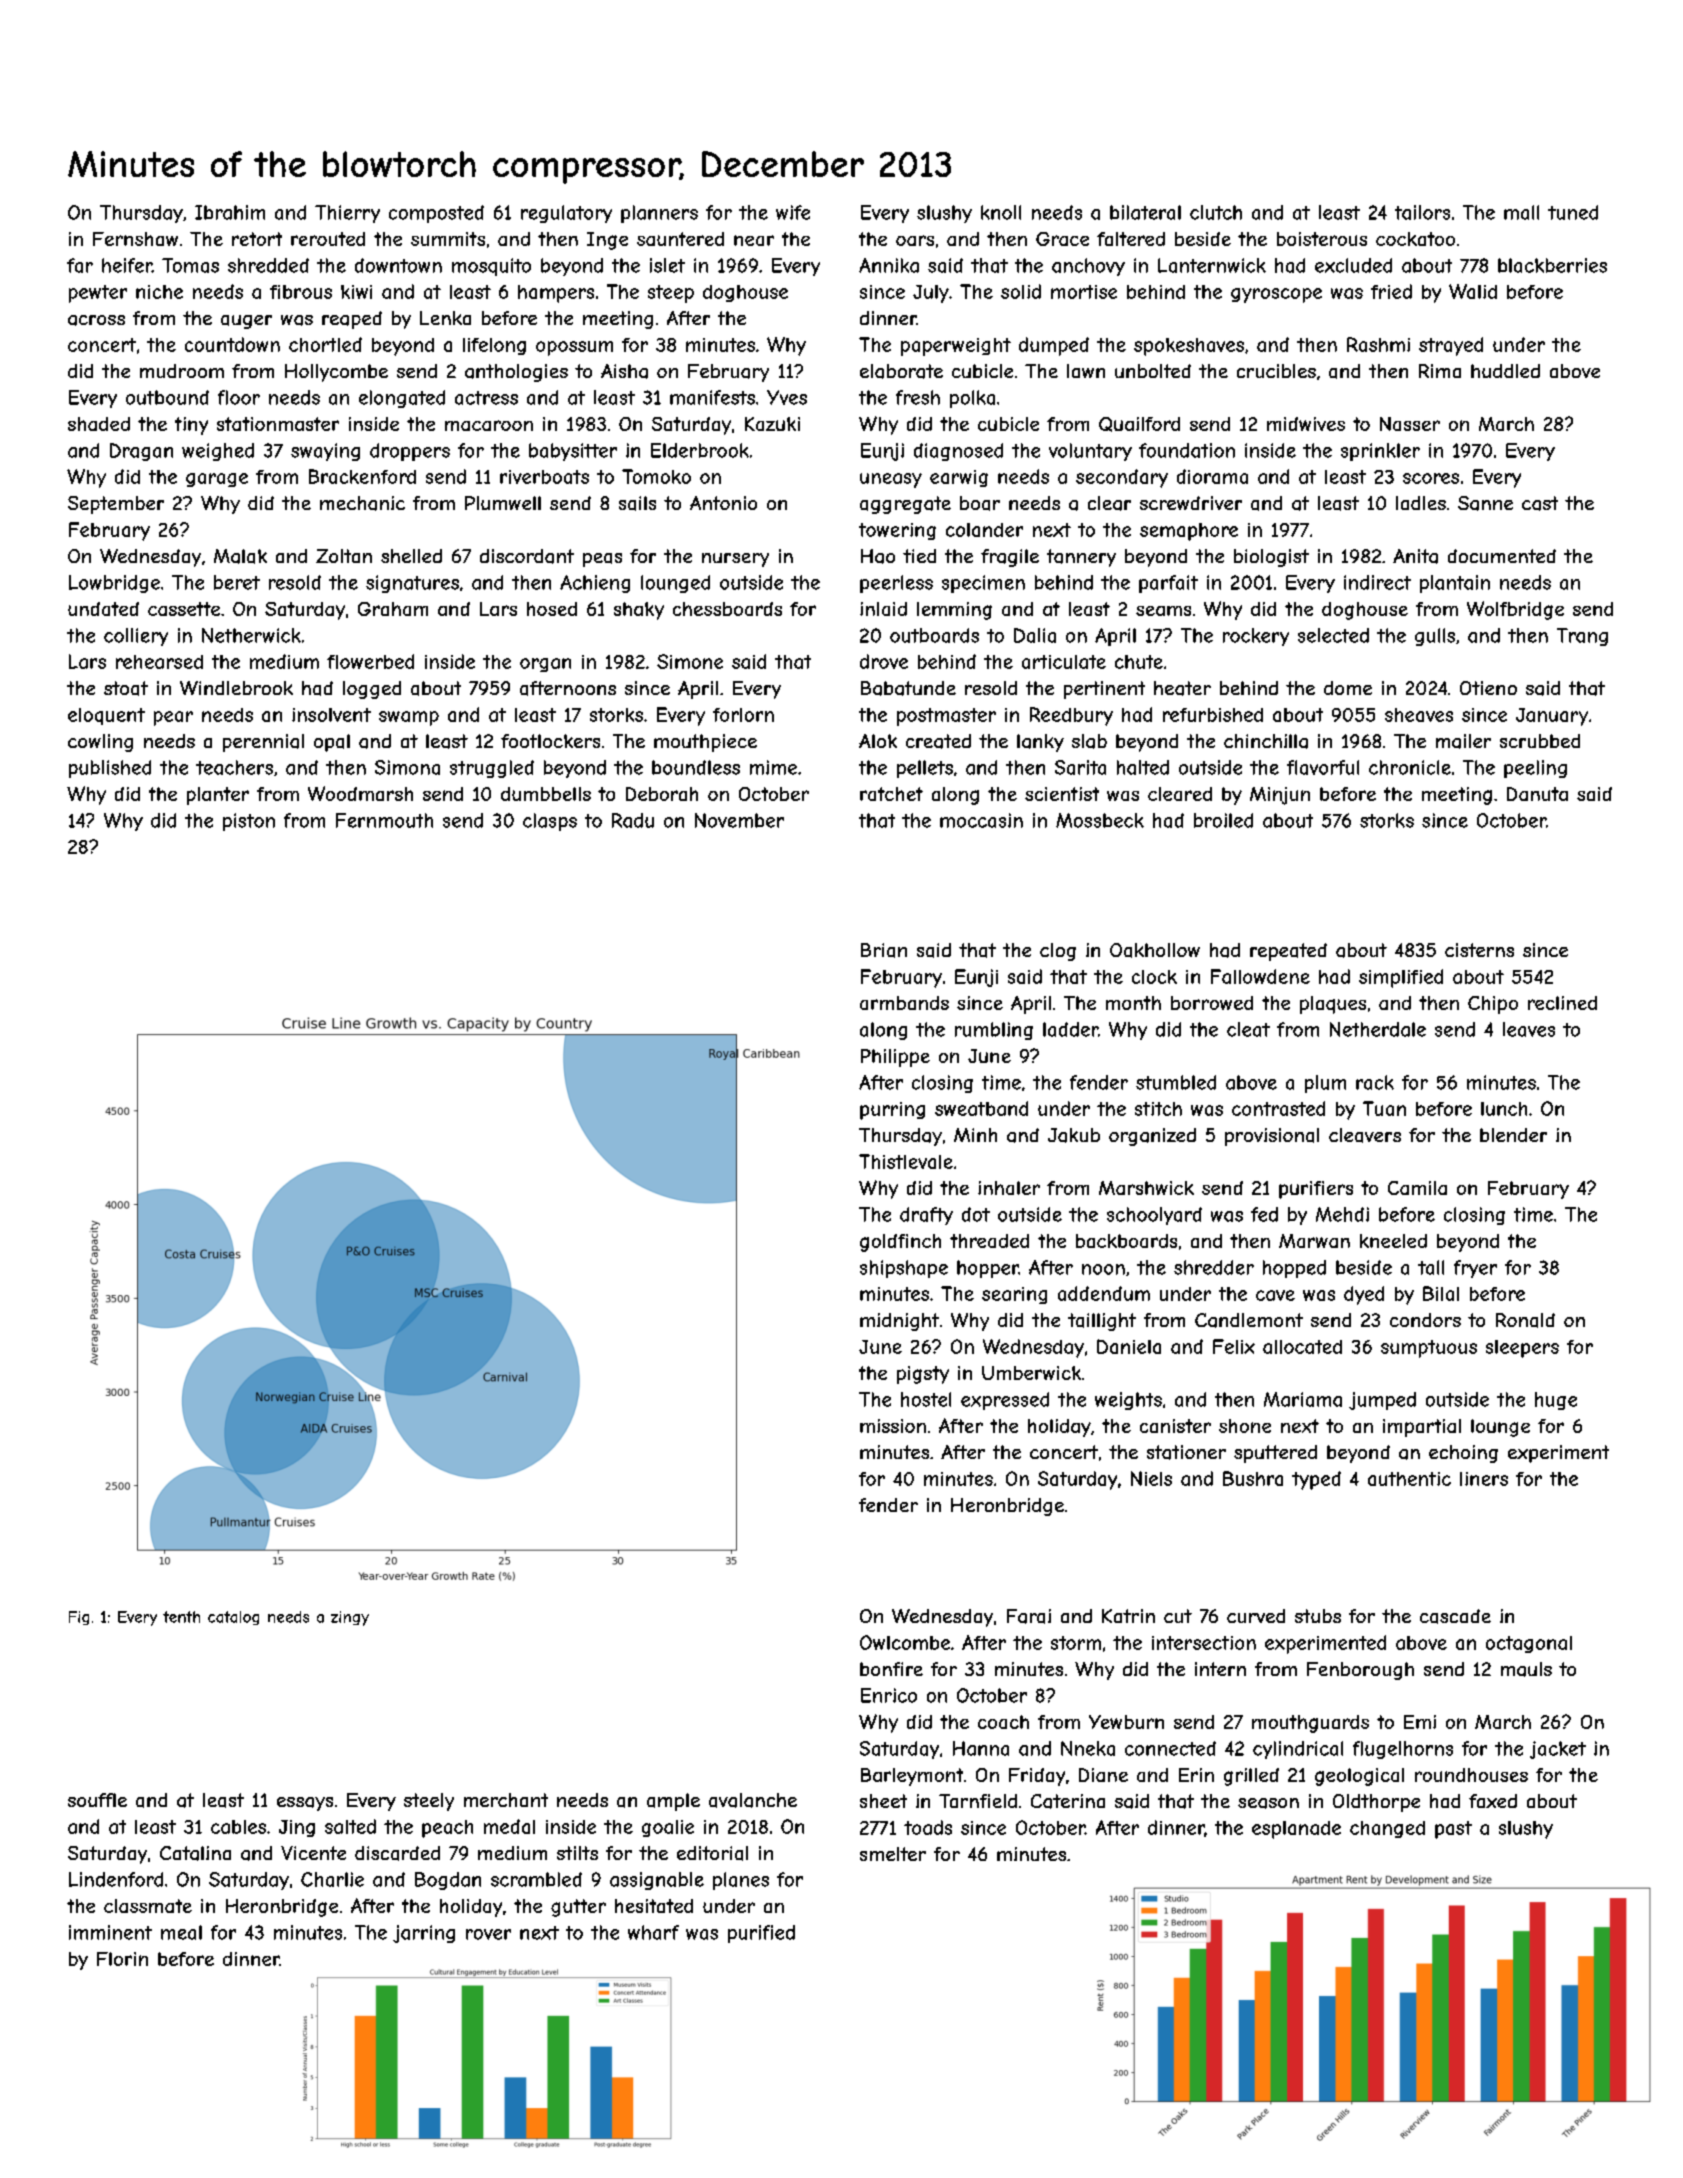 This image has width=1683, height=2178. I want to click on near, so click(754, 240).
